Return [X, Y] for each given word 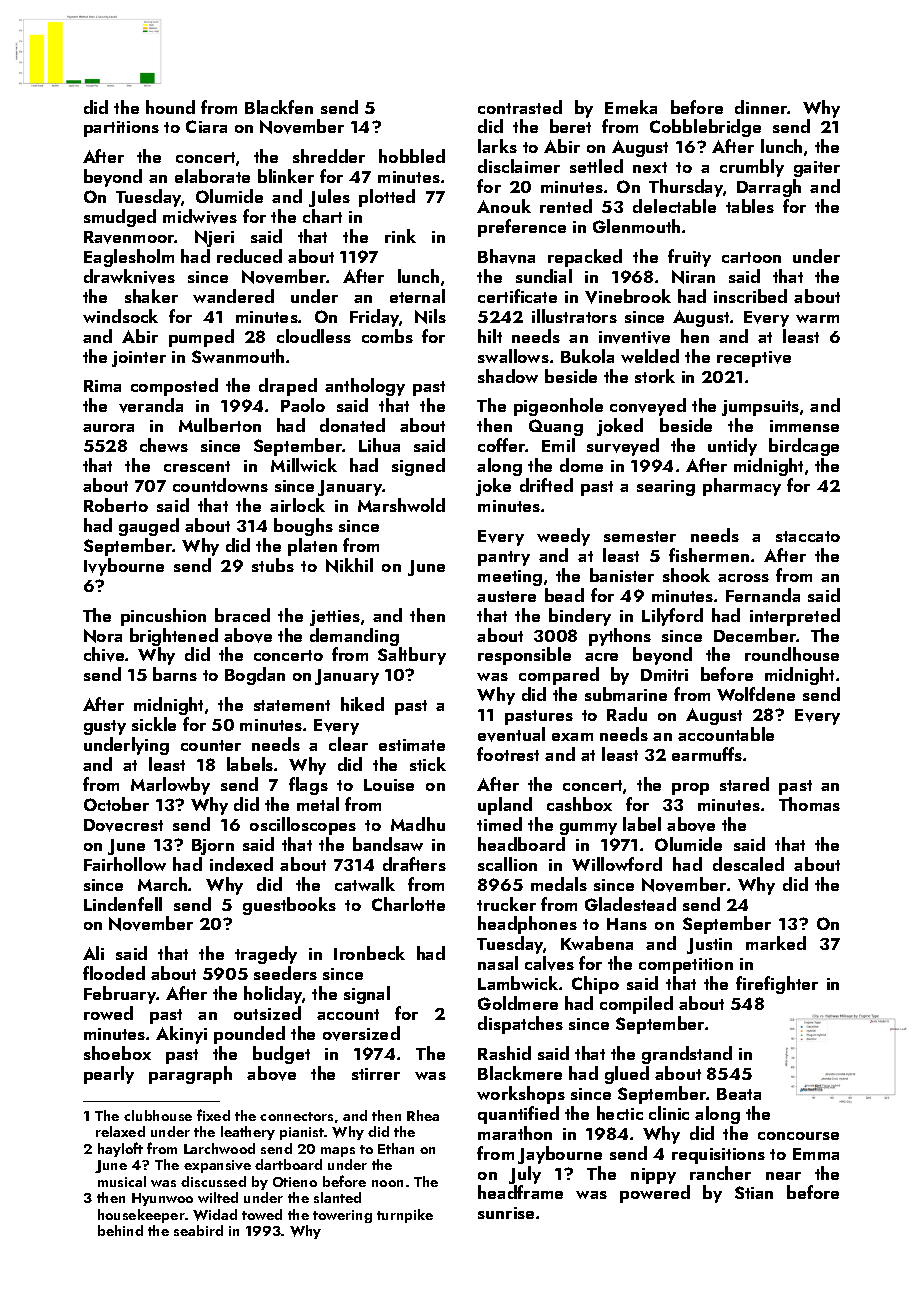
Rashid [504, 1053]
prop [690, 789]
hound [170, 107]
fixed [213, 1115]
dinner [761, 107]
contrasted [520, 107]
